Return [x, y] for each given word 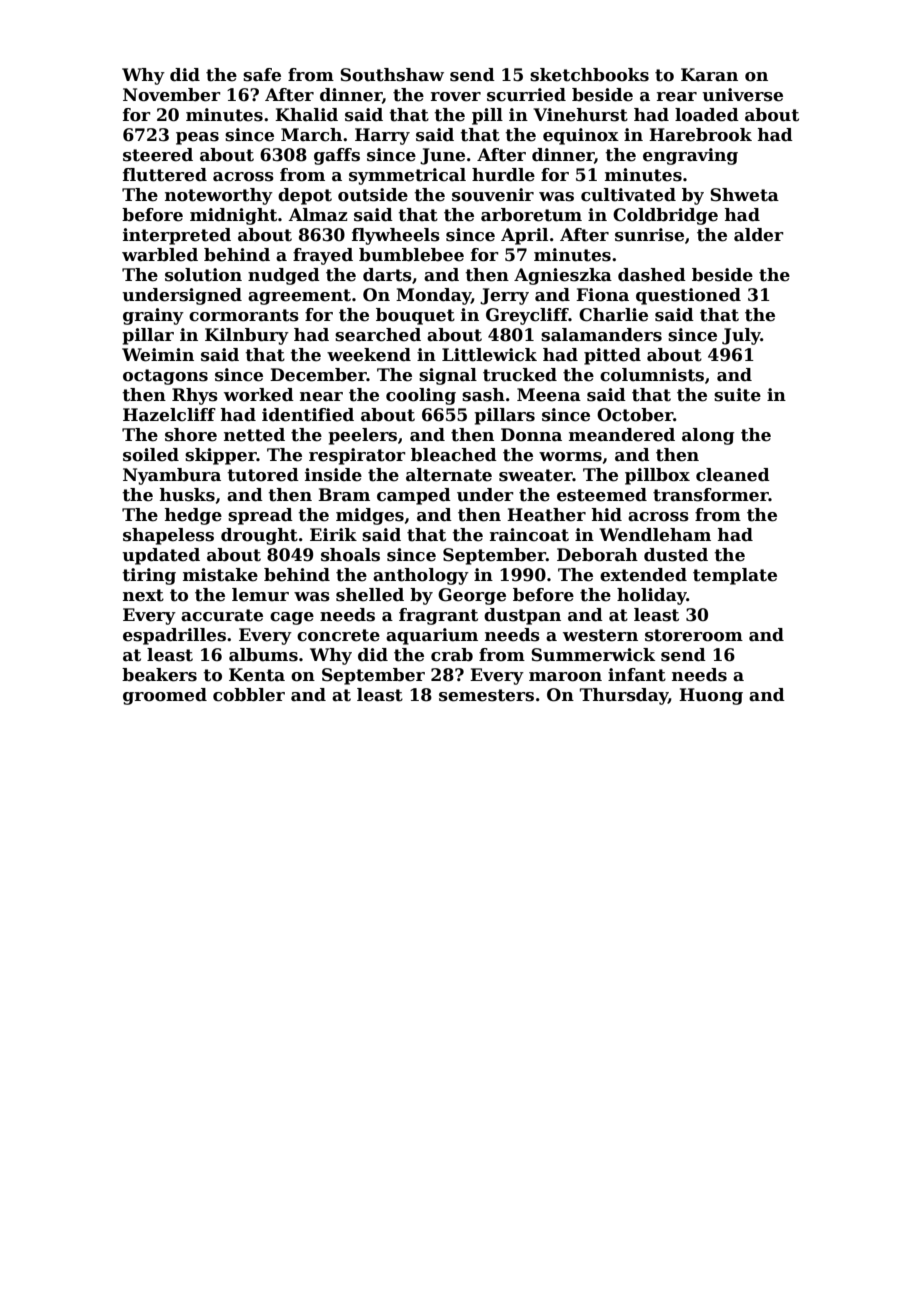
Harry [382, 136]
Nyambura [172, 476]
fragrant [438, 616]
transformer [711, 495]
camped [414, 496]
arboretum [531, 215]
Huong [711, 696]
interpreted [177, 236]
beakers [159, 675]
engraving [690, 156]
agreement [299, 297]
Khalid [306, 115]
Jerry [504, 296]
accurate [222, 615]
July [741, 336]
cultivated [628, 195]
